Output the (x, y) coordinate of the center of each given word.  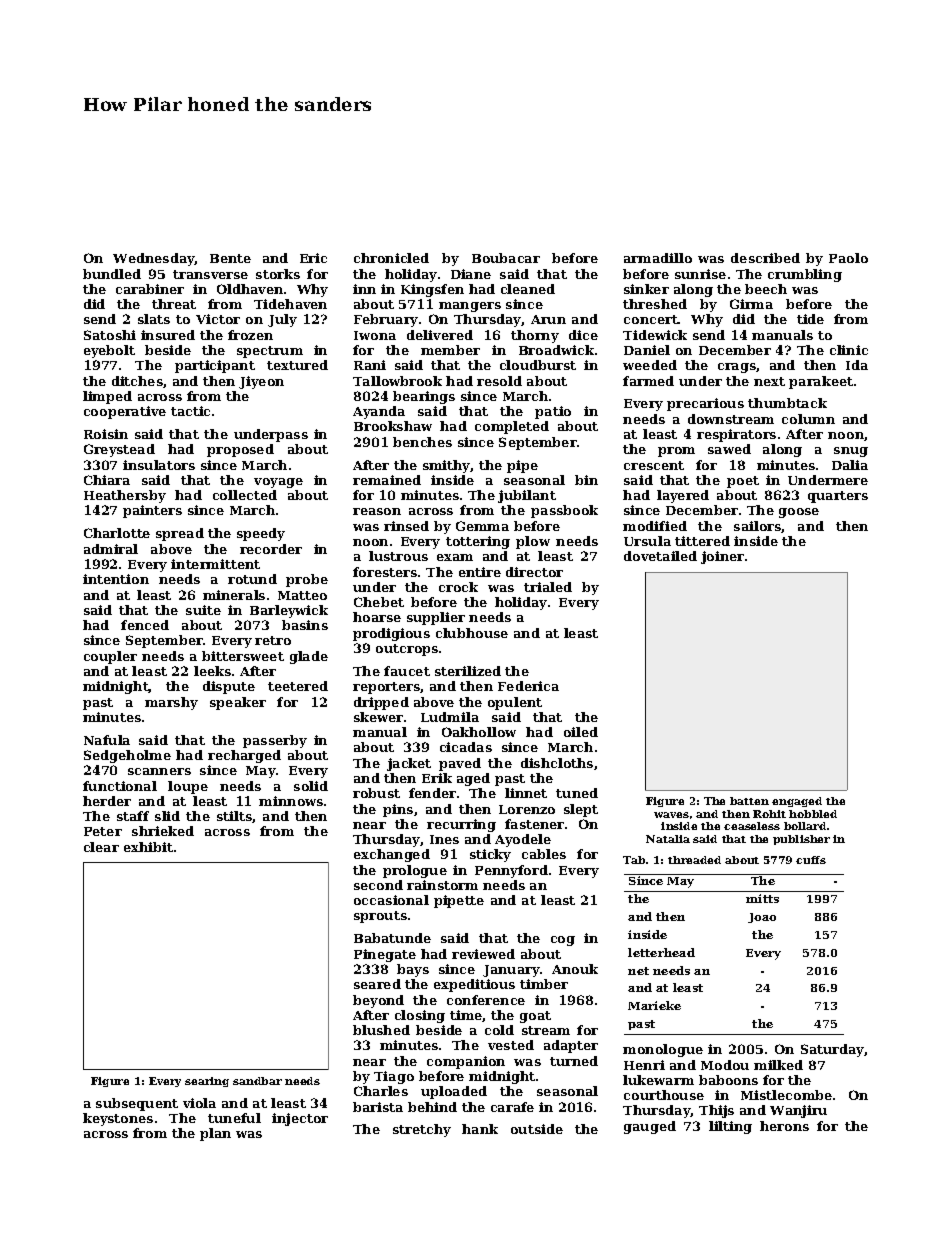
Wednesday (154, 259)
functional (120, 786)
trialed (548, 587)
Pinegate (385, 955)
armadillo (658, 258)
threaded (694, 860)
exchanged (392, 855)
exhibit (148, 847)
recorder (271, 549)
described (765, 258)
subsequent (137, 1104)
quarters (838, 497)
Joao (762, 918)
